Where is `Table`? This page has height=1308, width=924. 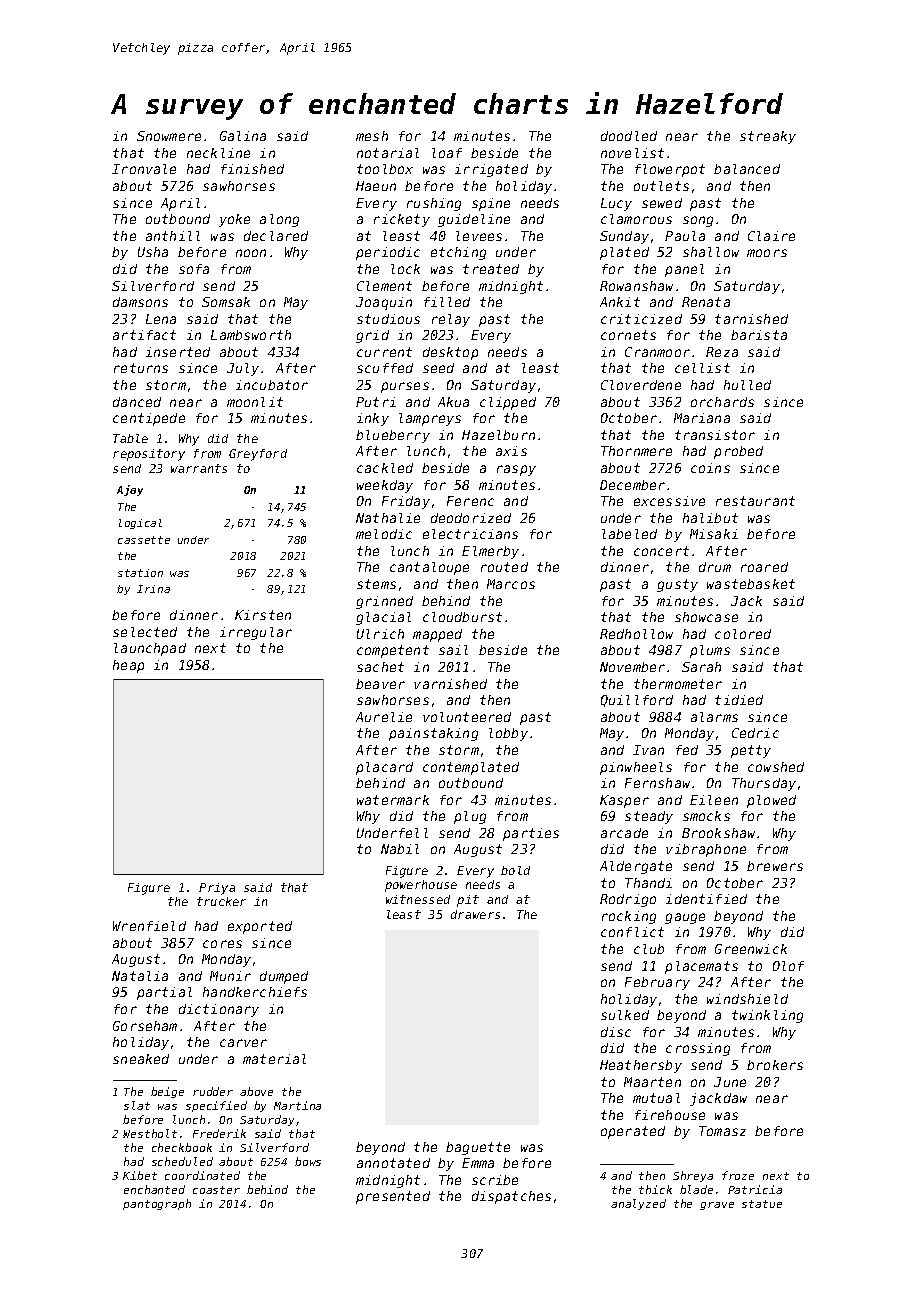
Table is located at coordinates (130, 438).
